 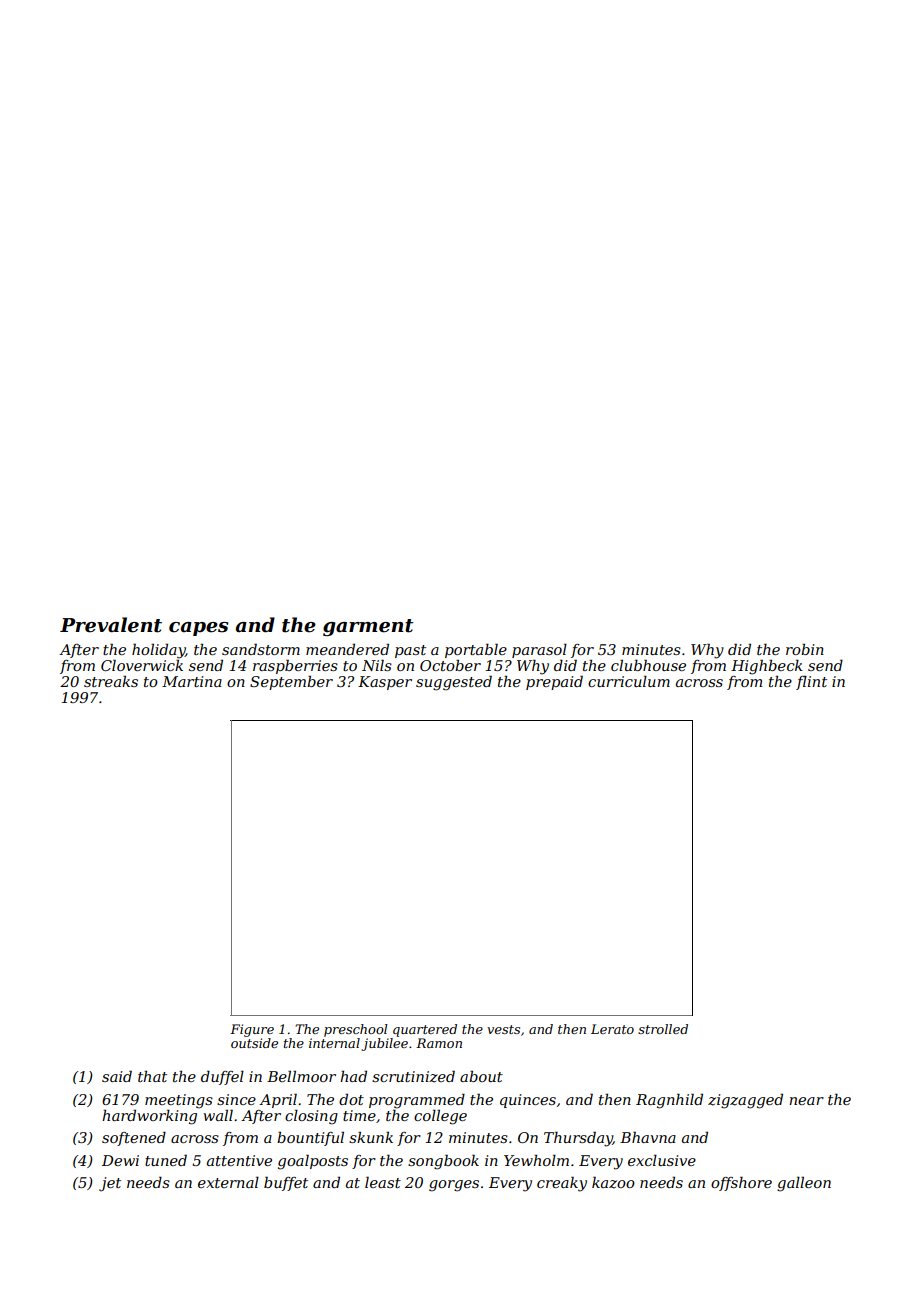 What do you see at coordinates (252, 1030) in the page?
I see `Figure` at bounding box center [252, 1030].
